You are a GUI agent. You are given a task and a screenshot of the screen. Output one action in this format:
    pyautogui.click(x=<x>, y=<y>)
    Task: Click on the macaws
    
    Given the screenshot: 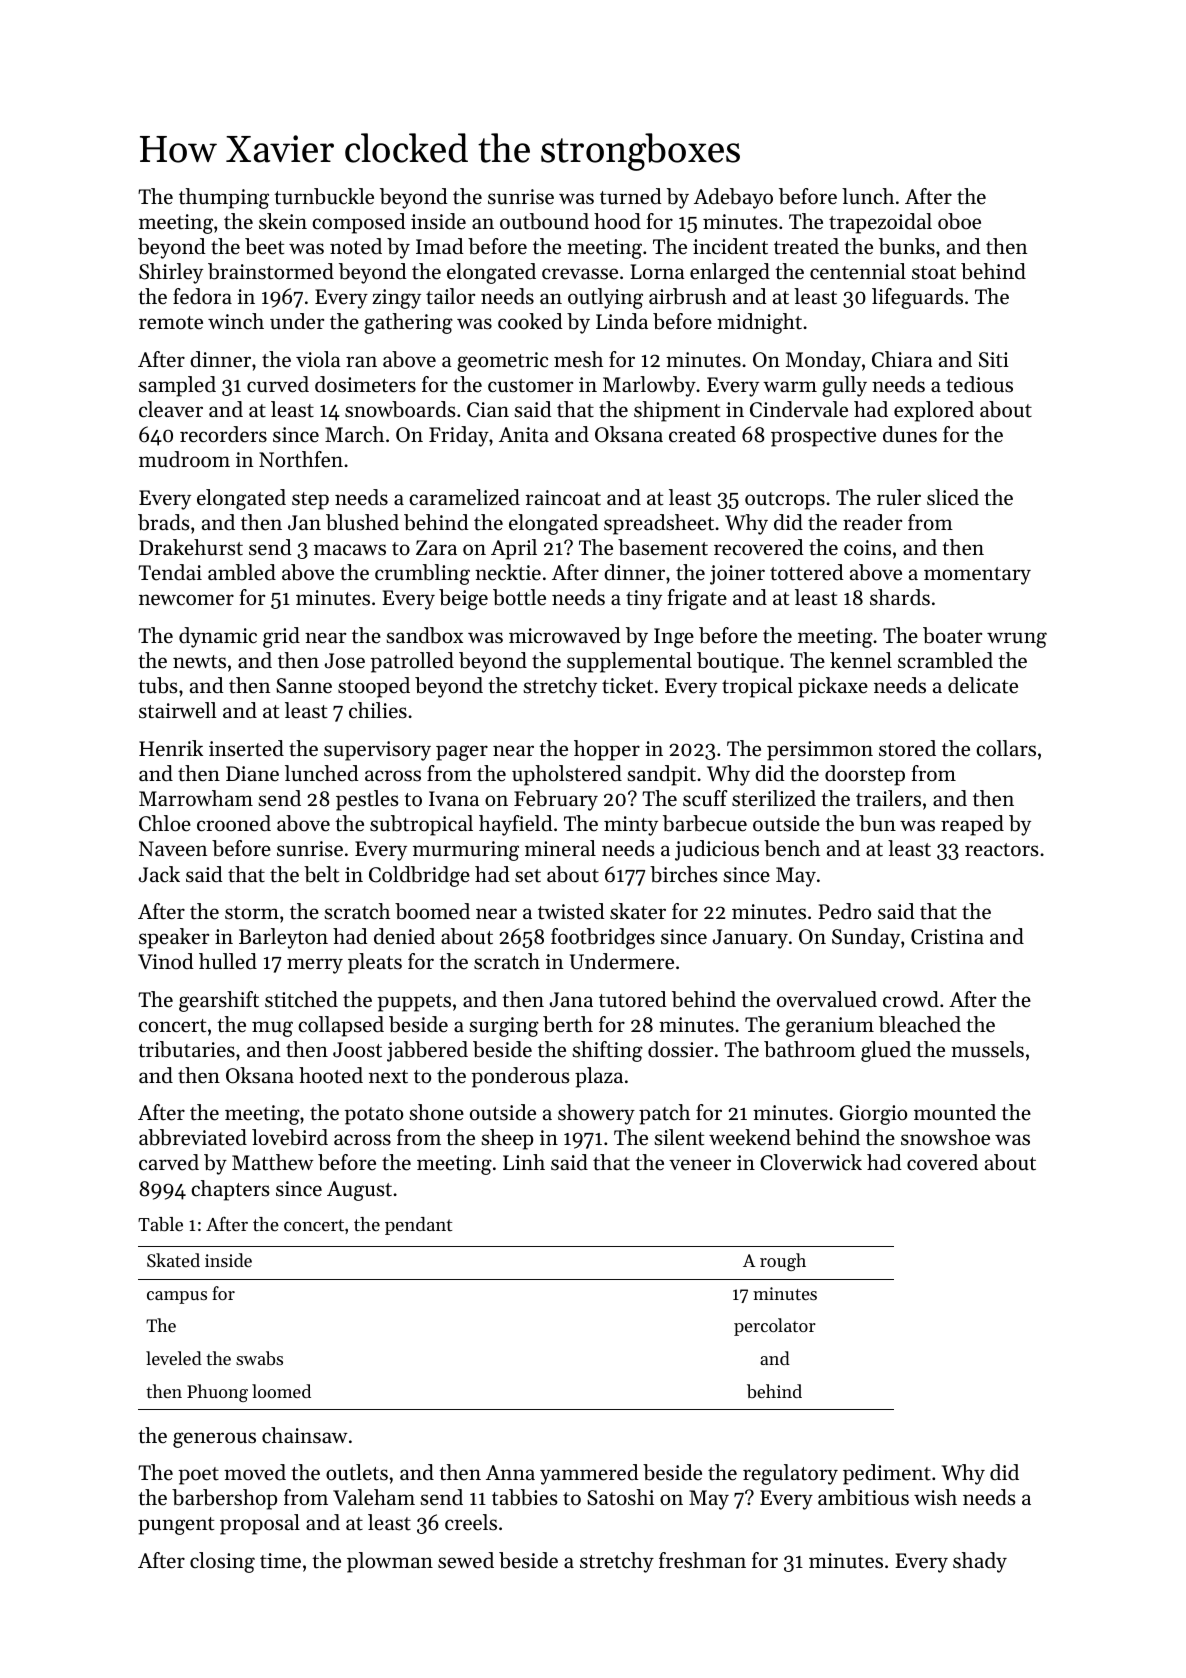 What is the action you would take?
    pyautogui.click(x=350, y=550)
